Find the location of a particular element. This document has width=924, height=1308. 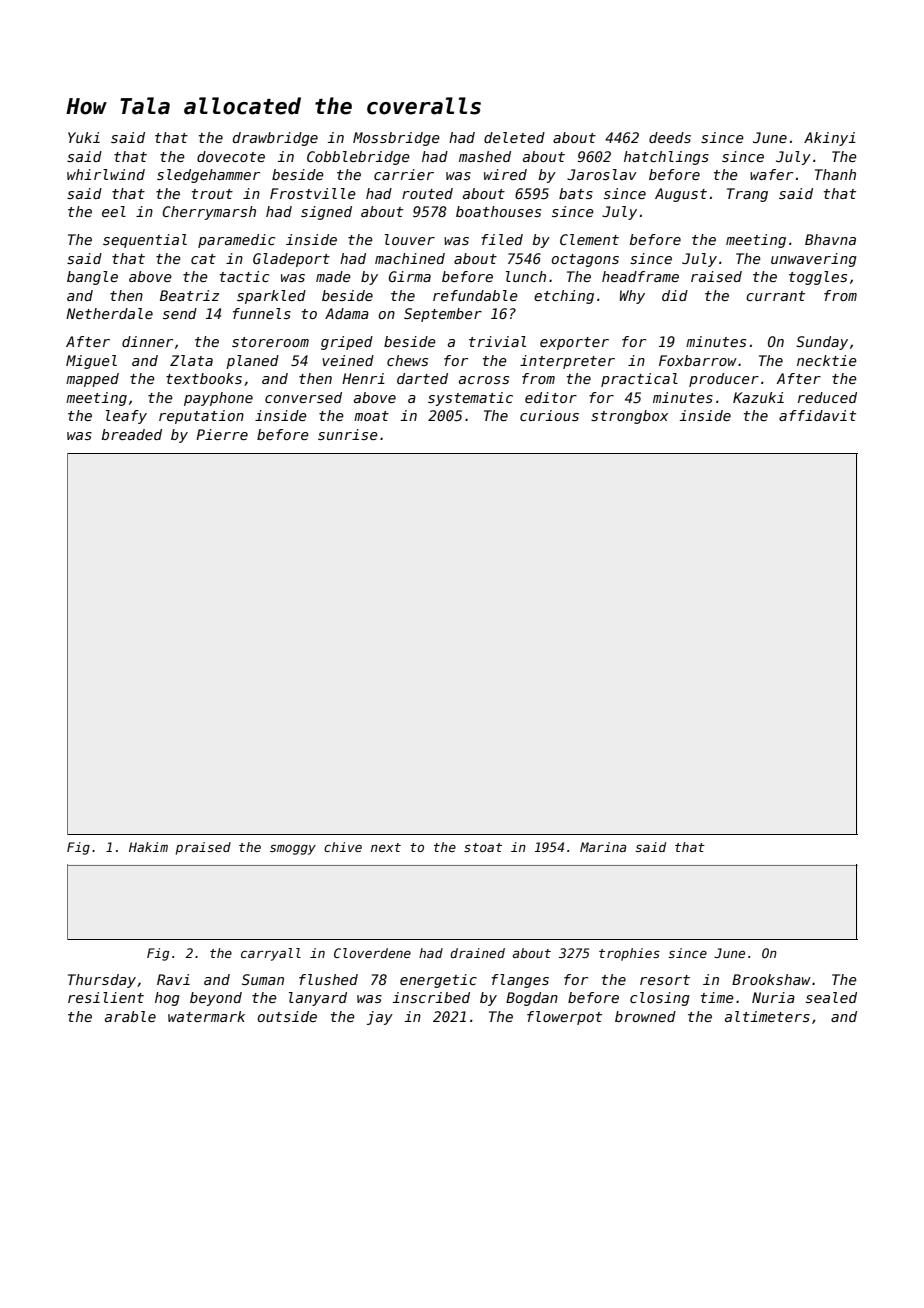

stoat is located at coordinates (483, 847).
